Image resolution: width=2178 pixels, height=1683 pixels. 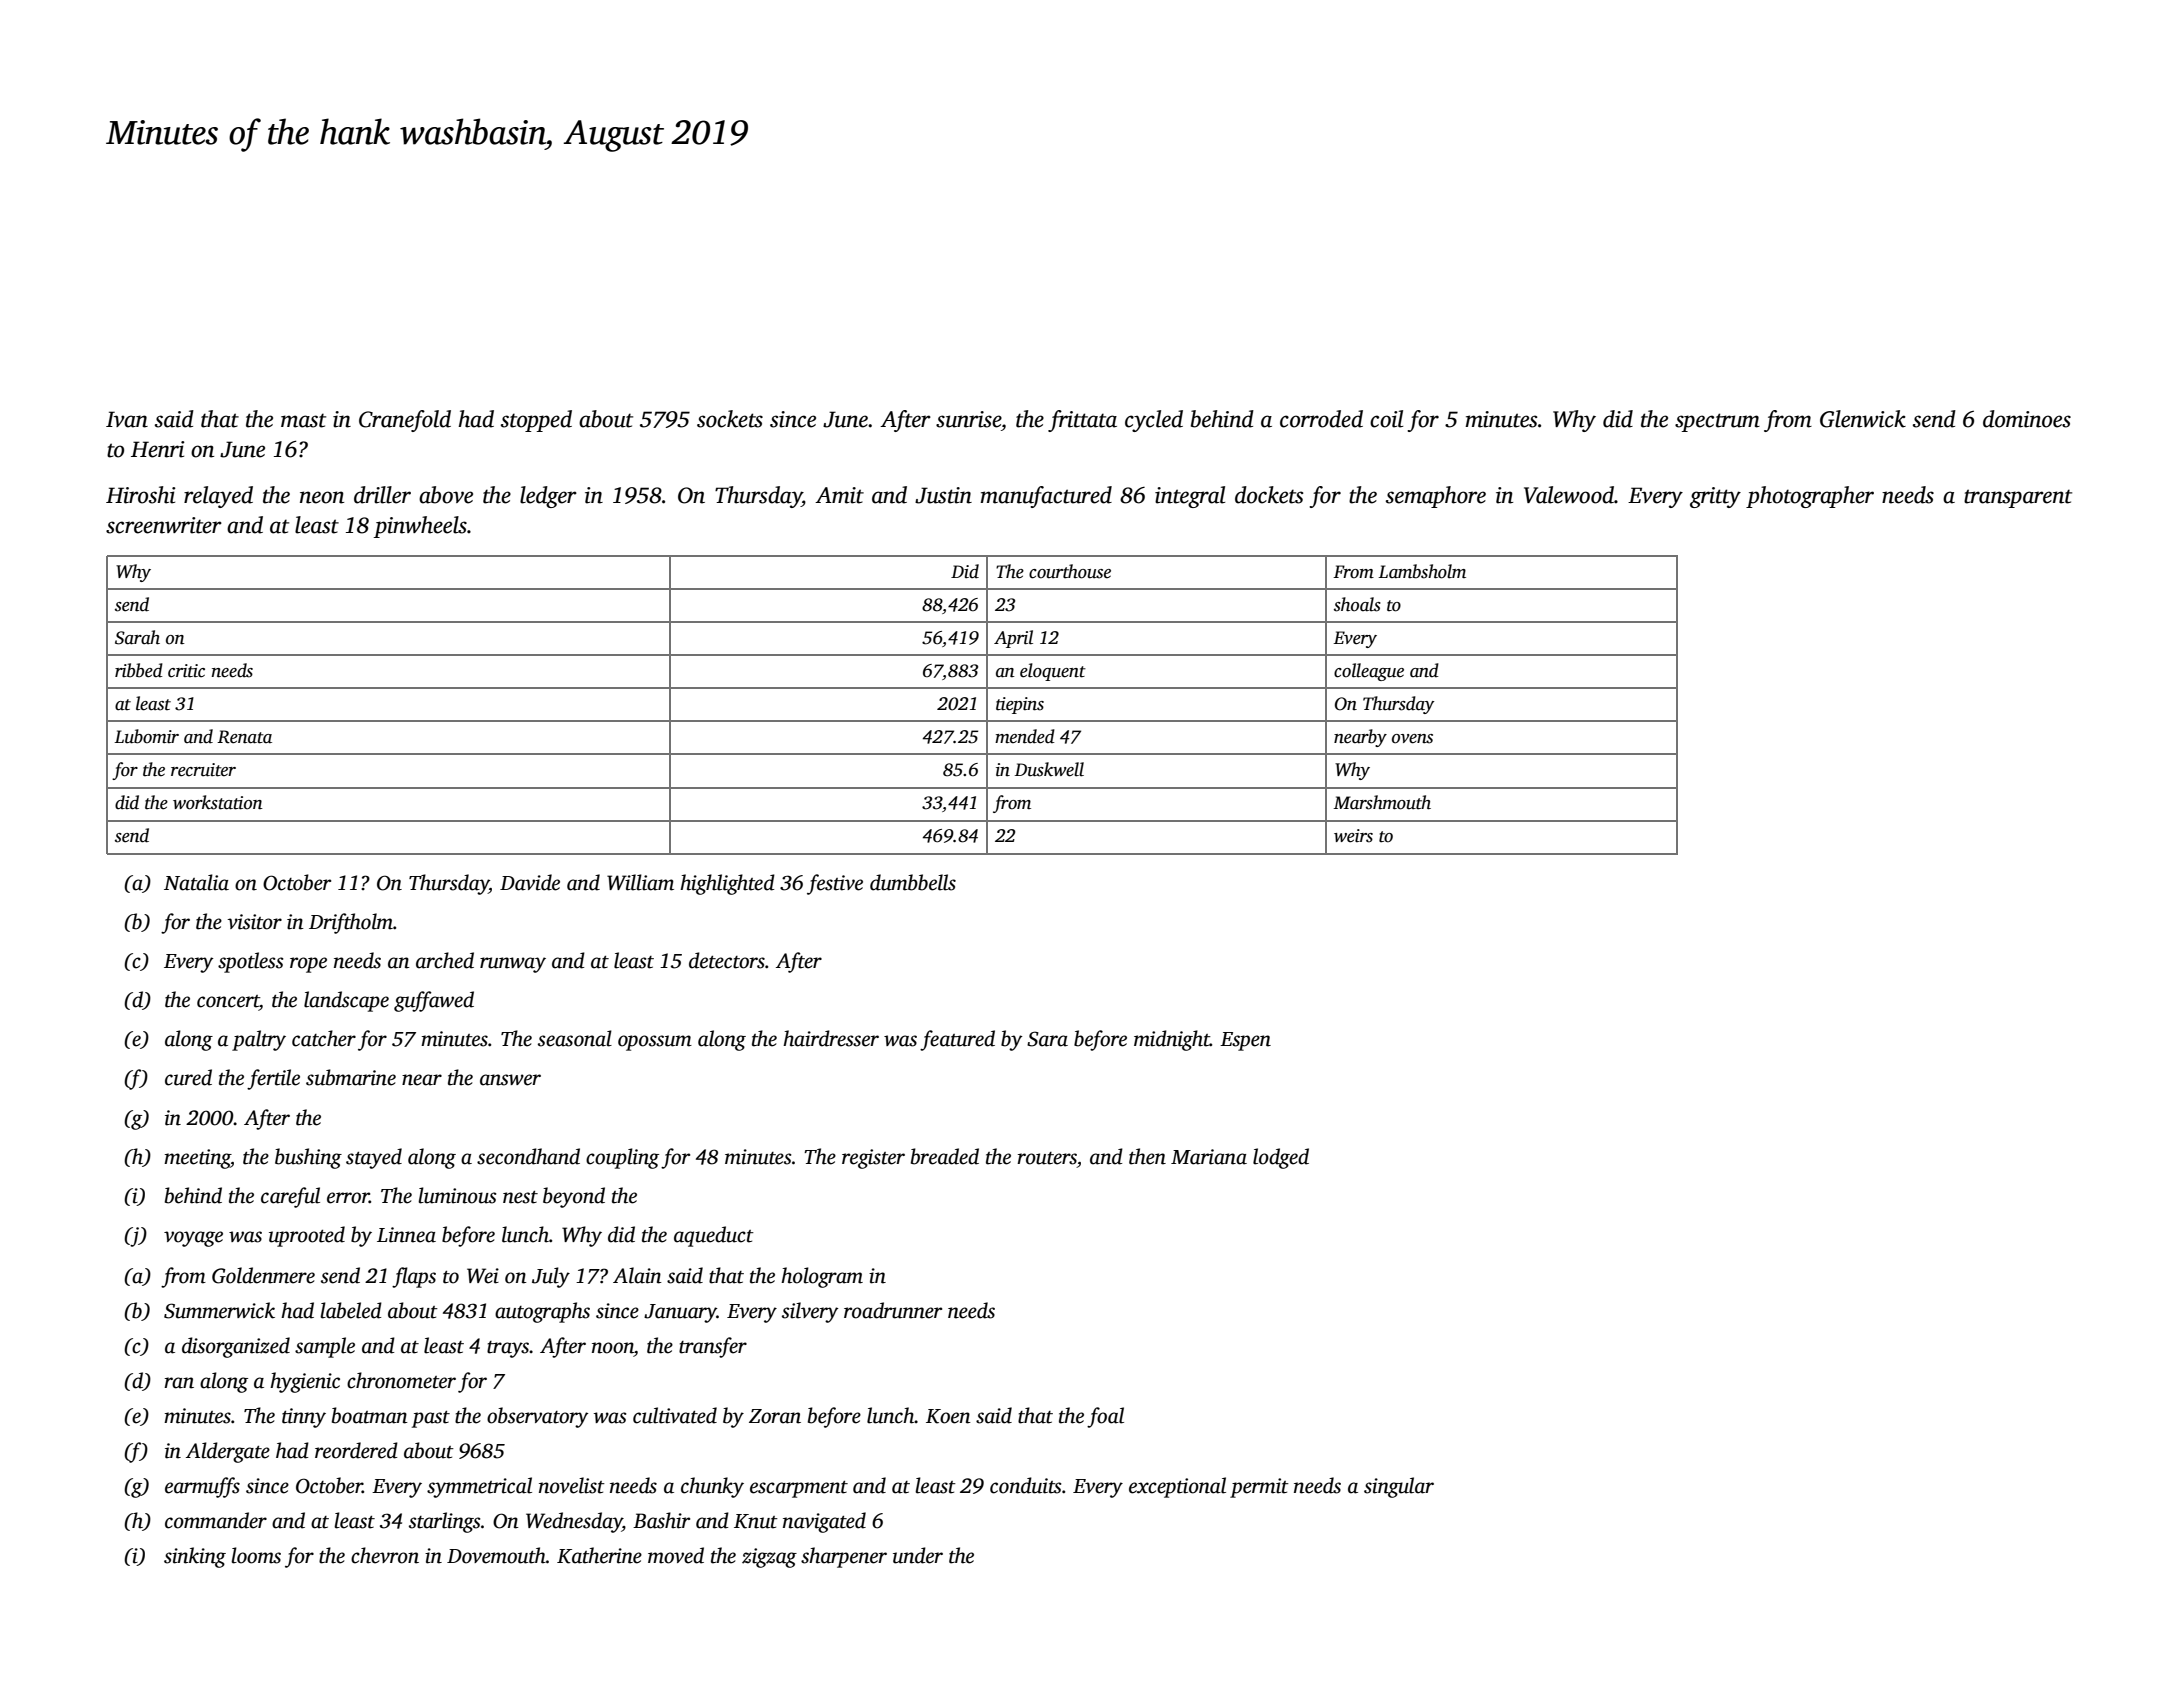 What do you see at coordinates (640, 882) in the screenshot?
I see `William` at bounding box center [640, 882].
